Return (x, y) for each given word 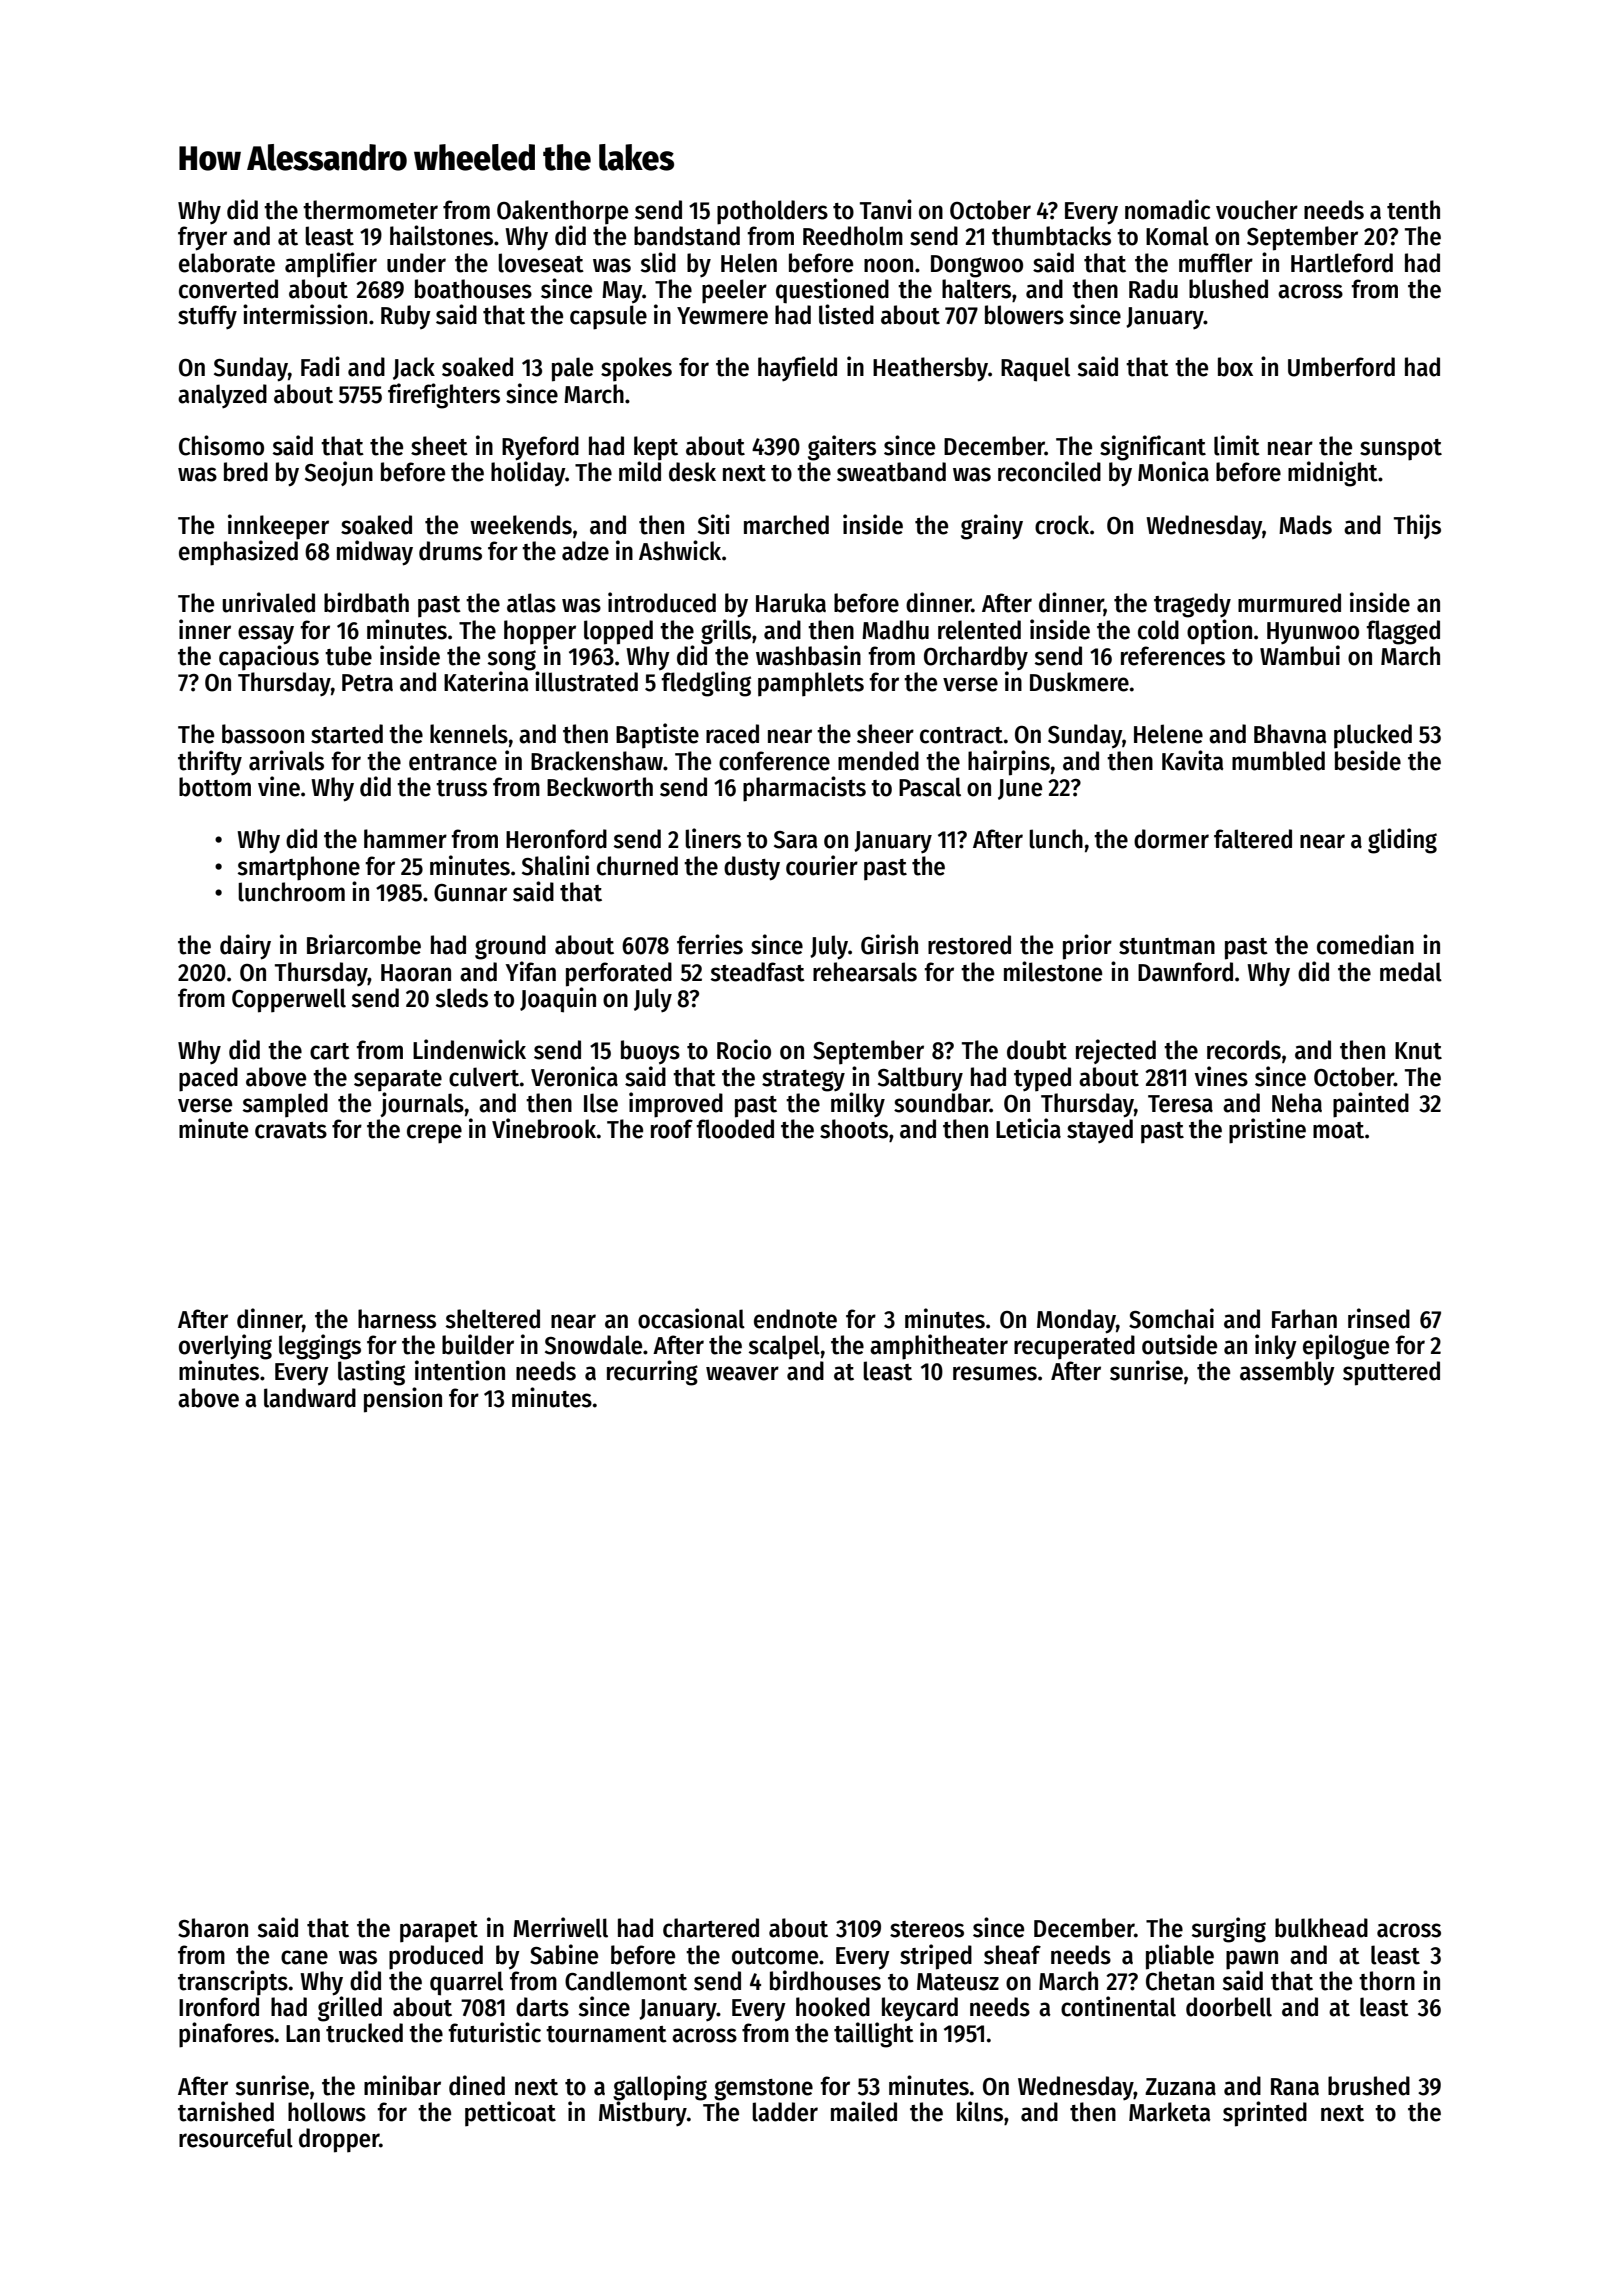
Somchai (1171, 1318)
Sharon (213, 1928)
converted (228, 289)
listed (846, 314)
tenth (1413, 210)
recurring (652, 1373)
